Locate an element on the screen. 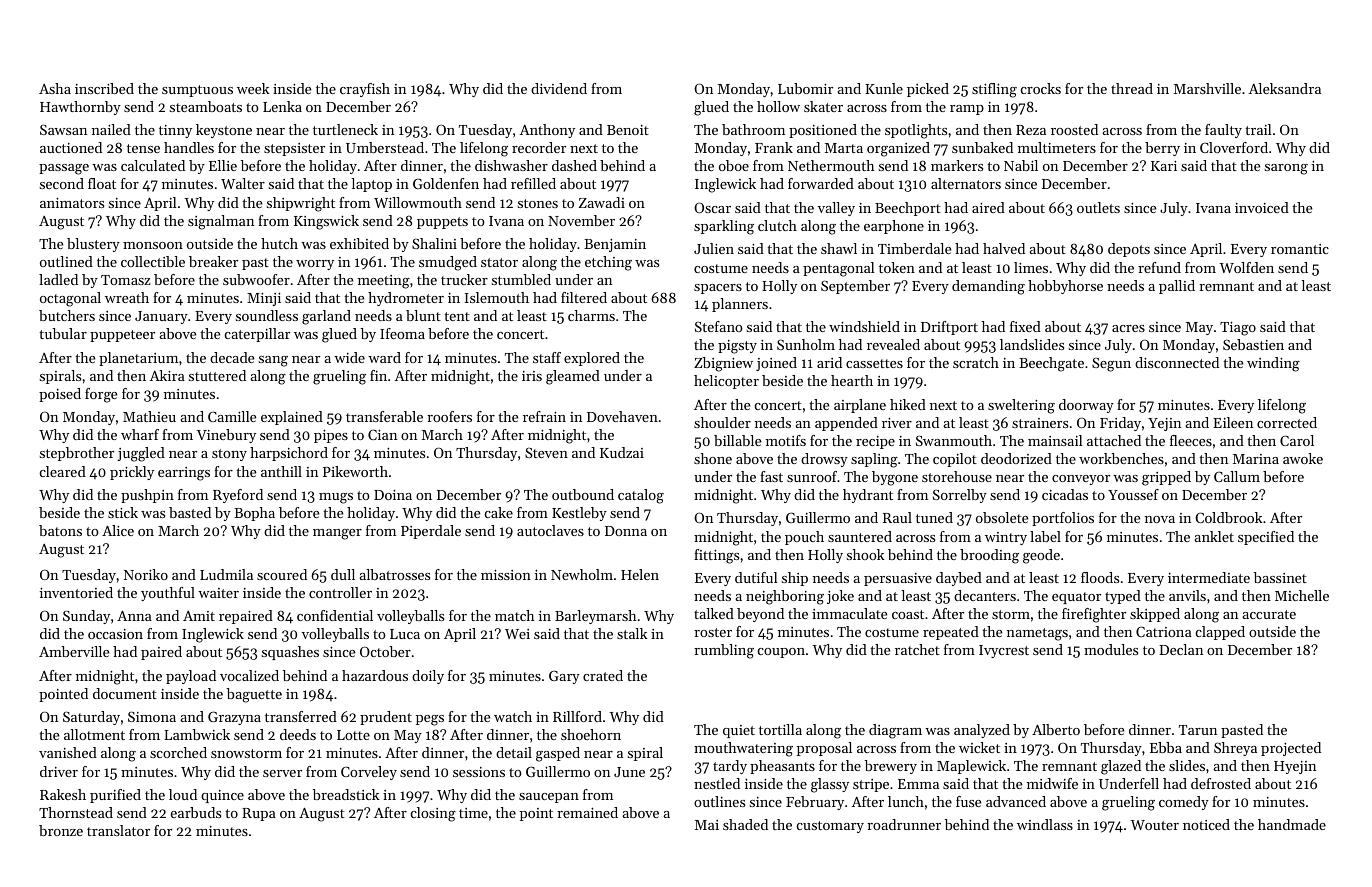  confidential is located at coordinates (335, 615).
